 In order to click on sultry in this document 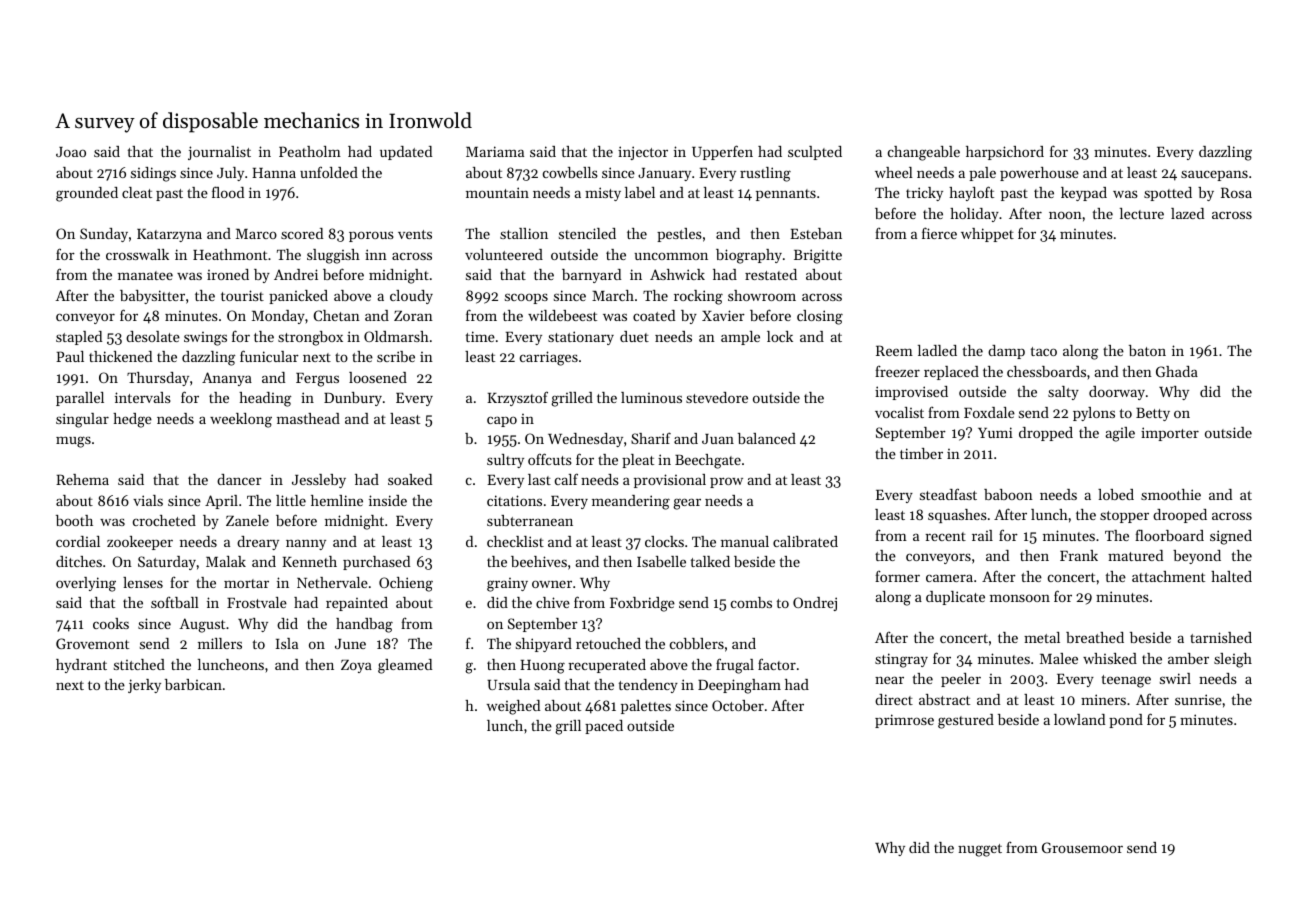, I will do `click(505, 461)`.
